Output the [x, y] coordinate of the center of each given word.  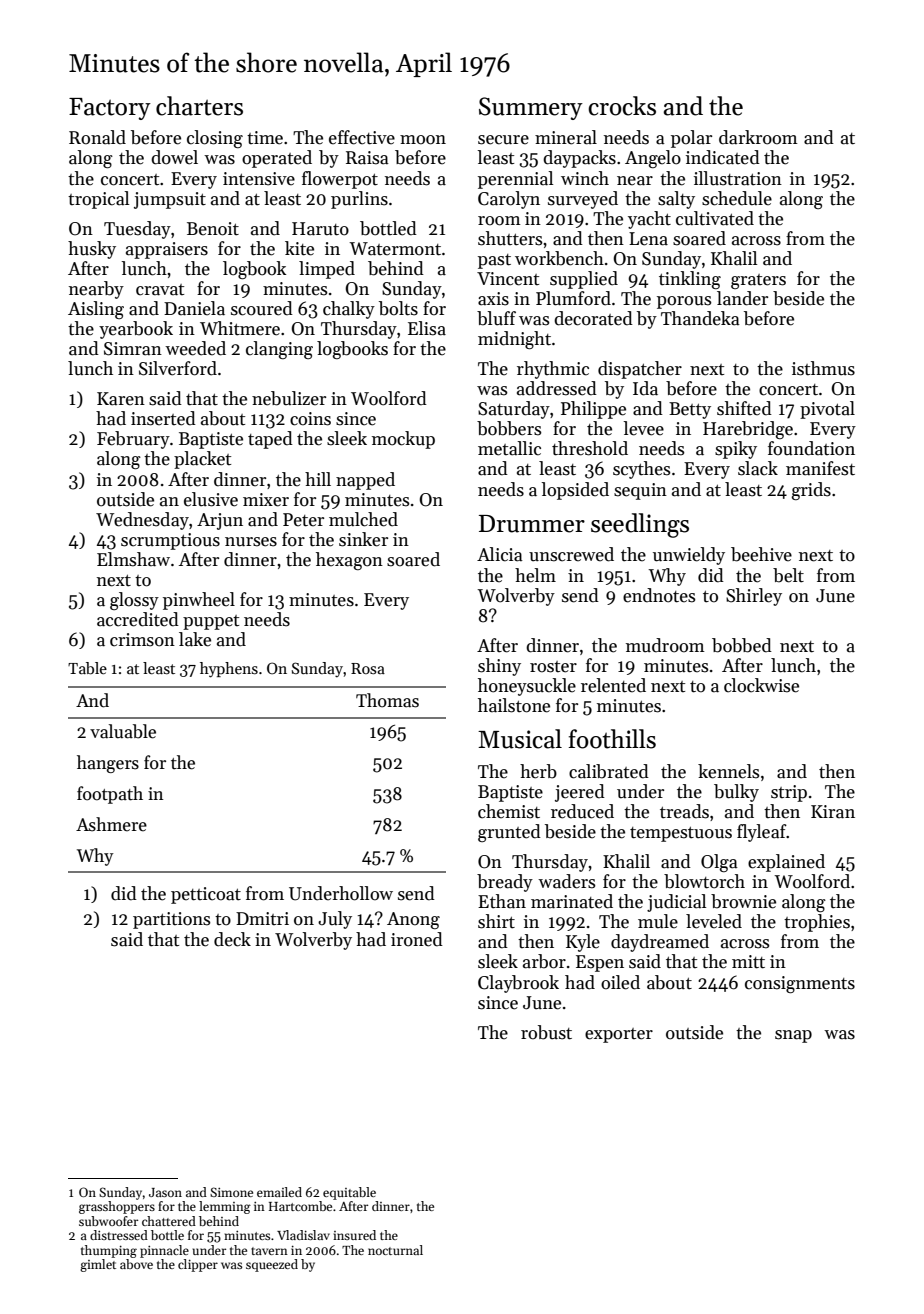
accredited [138, 619]
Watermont [395, 249]
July [335, 920]
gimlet [98, 1265]
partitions [171, 920]
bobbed [742, 645]
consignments [800, 984]
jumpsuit [170, 200]
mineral [566, 137]
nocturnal [395, 1250]
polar [691, 139]
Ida [645, 388]
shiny [499, 667]
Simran [133, 349]
